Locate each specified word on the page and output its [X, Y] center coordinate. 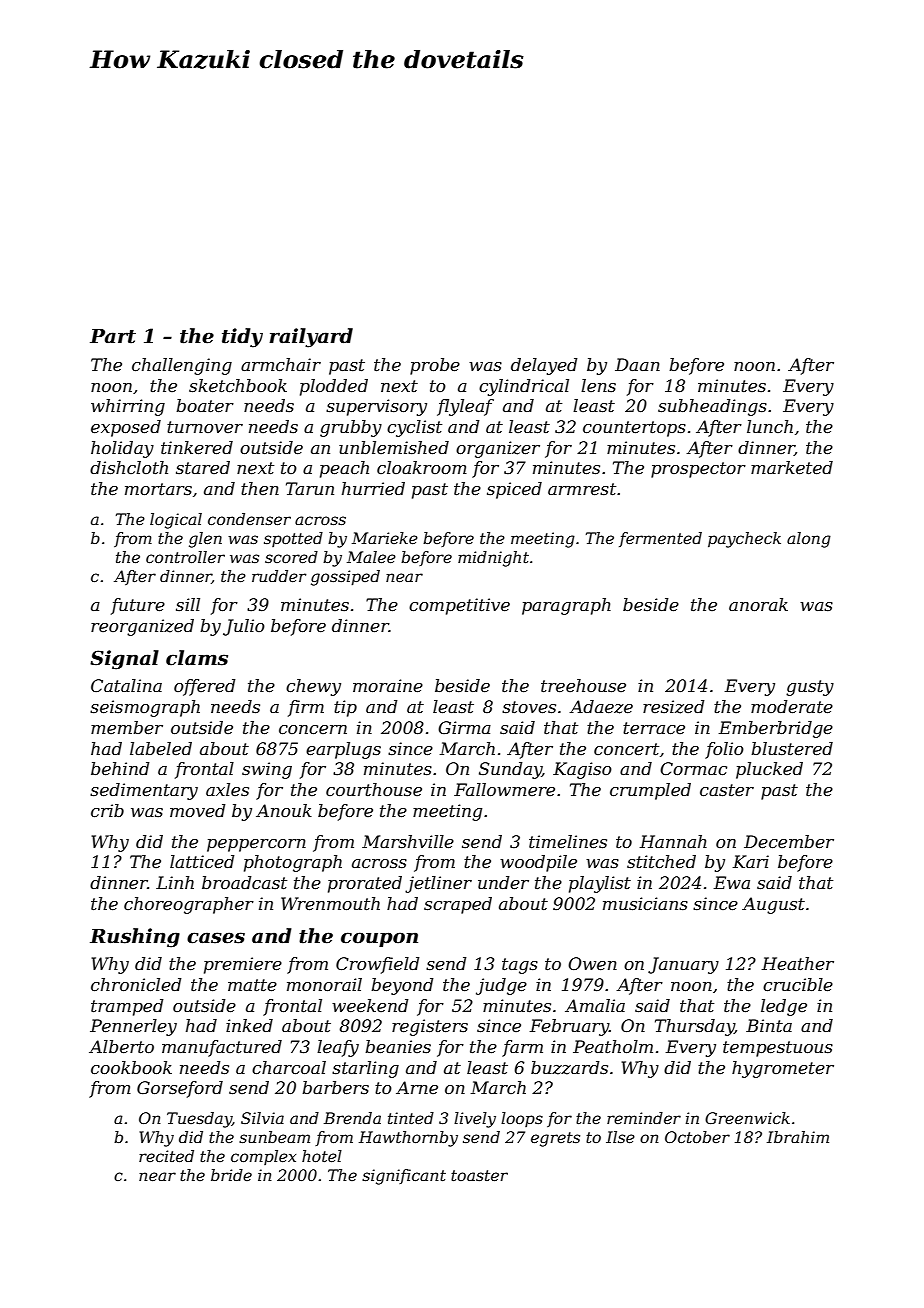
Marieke [385, 538]
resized [673, 707]
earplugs [343, 750]
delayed [544, 366]
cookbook [131, 1067]
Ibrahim [798, 1137]
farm [522, 1048]
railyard [311, 338]
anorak [758, 604]
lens [598, 385]
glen [205, 540]
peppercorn [256, 845]
